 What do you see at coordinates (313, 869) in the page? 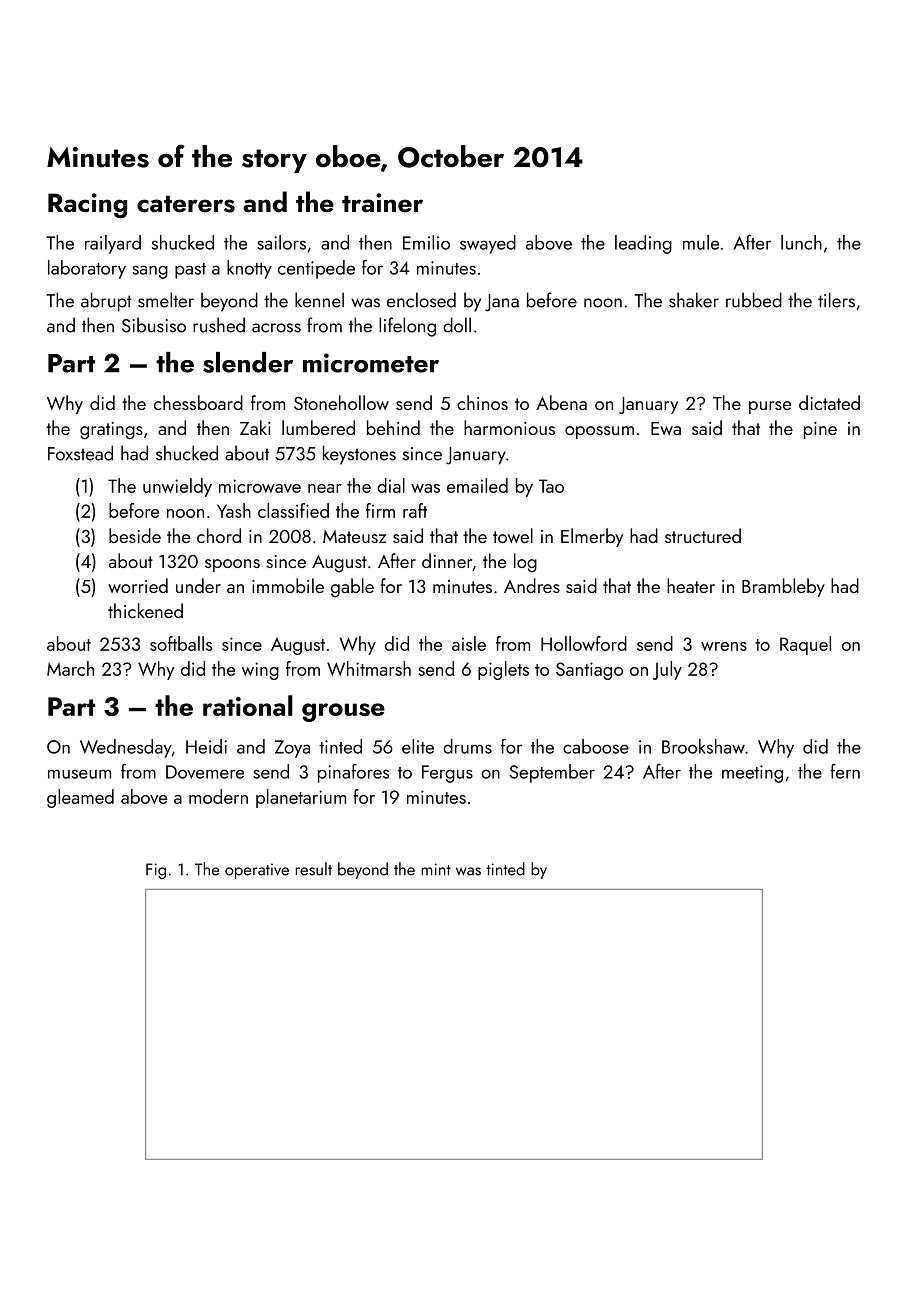
I see `result` at bounding box center [313, 869].
